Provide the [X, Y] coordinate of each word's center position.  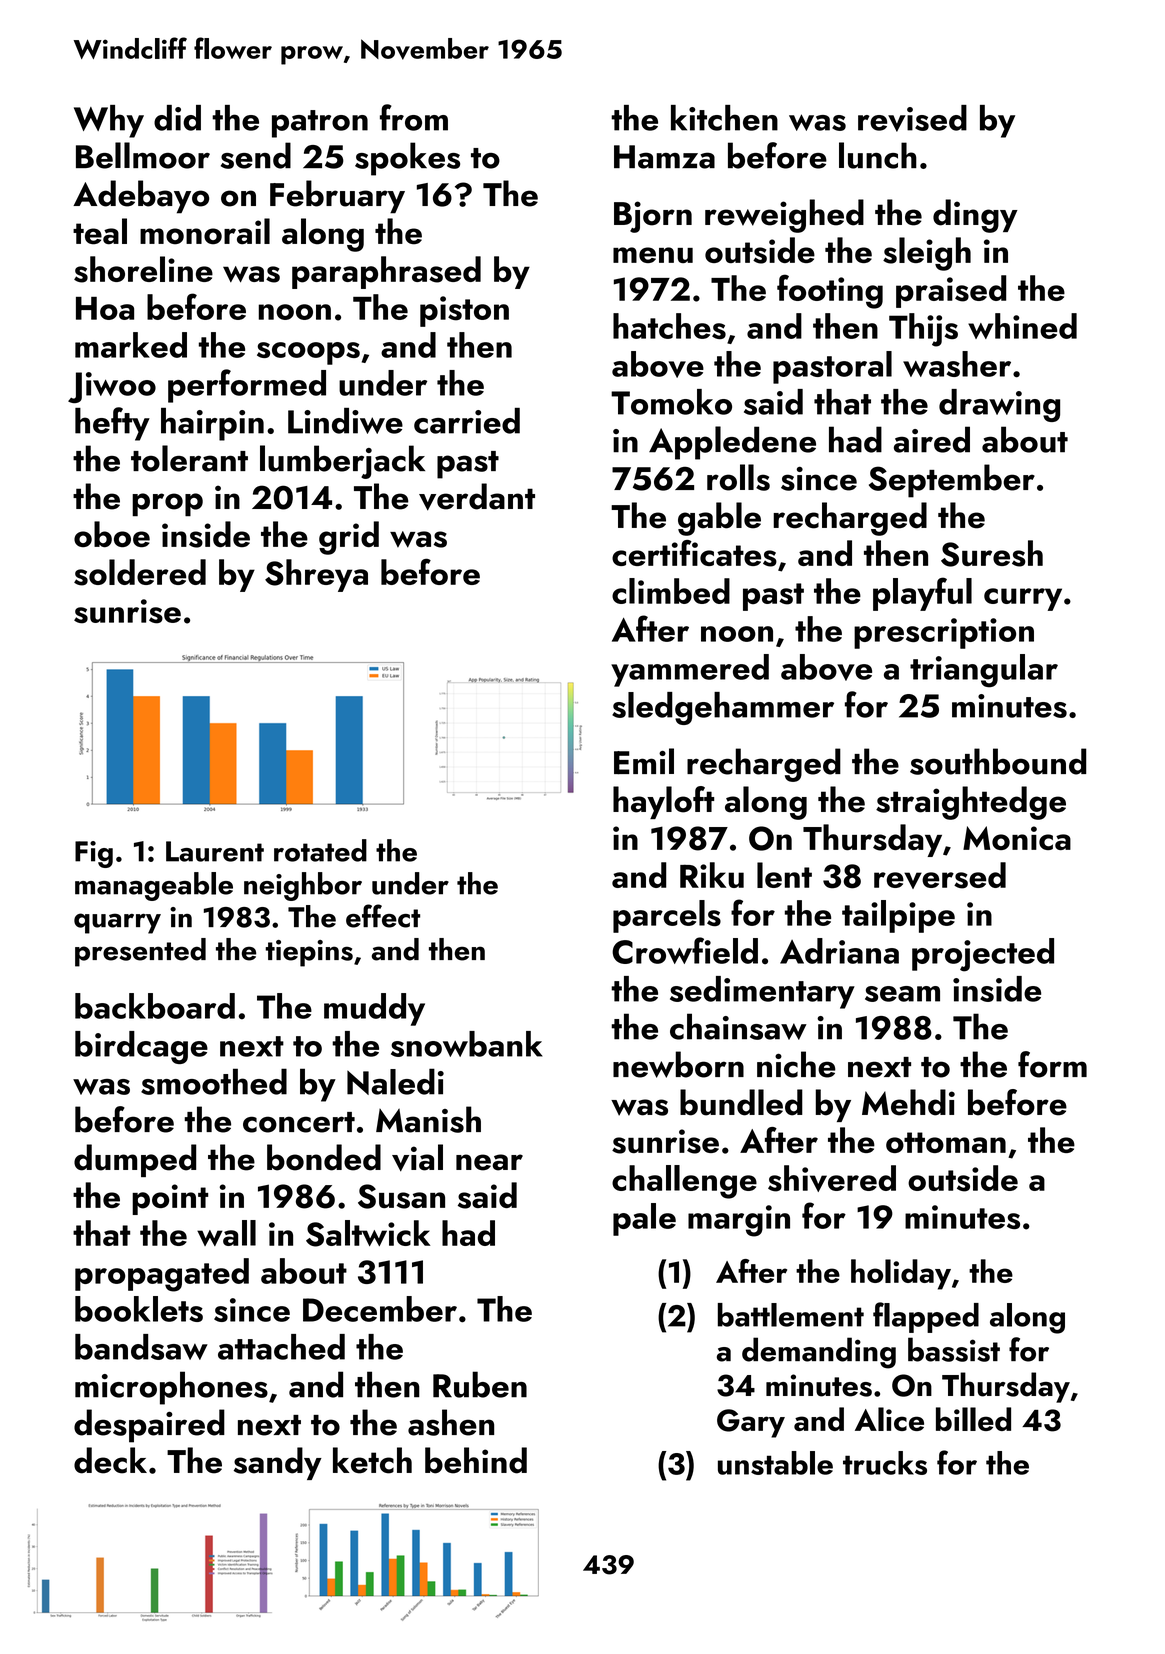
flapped [926, 1317]
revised [912, 118]
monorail [205, 231]
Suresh [992, 553]
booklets [139, 1309]
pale [644, 1219]
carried [467, 421]
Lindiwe [345, 421]
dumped [135, 1160]
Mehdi [908, 1102]
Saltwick [368, 1233]
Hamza [664, 157]
